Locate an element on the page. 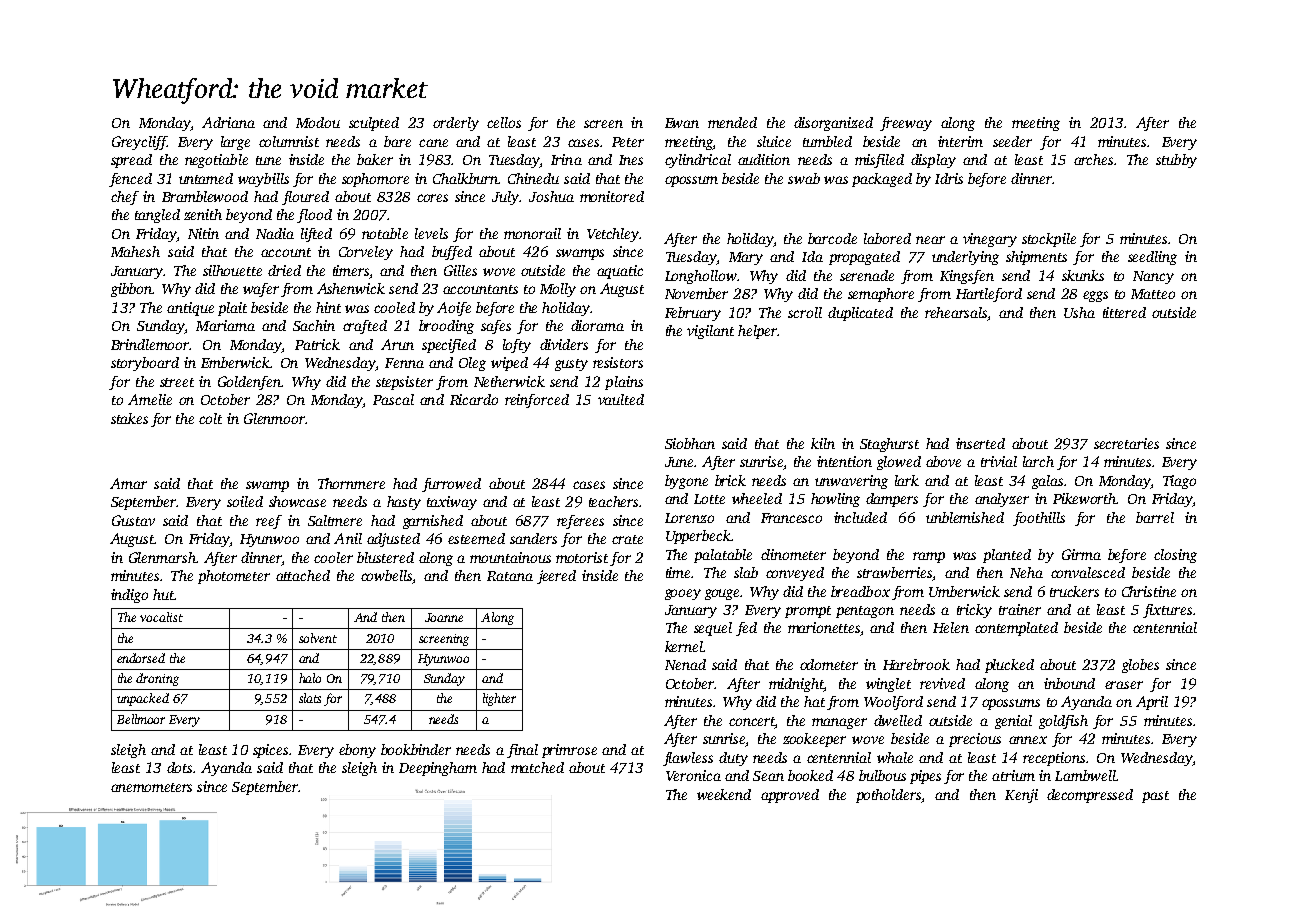 The height and width of the page is (924, 1308). Modou is located at coordinates (318, 122).
